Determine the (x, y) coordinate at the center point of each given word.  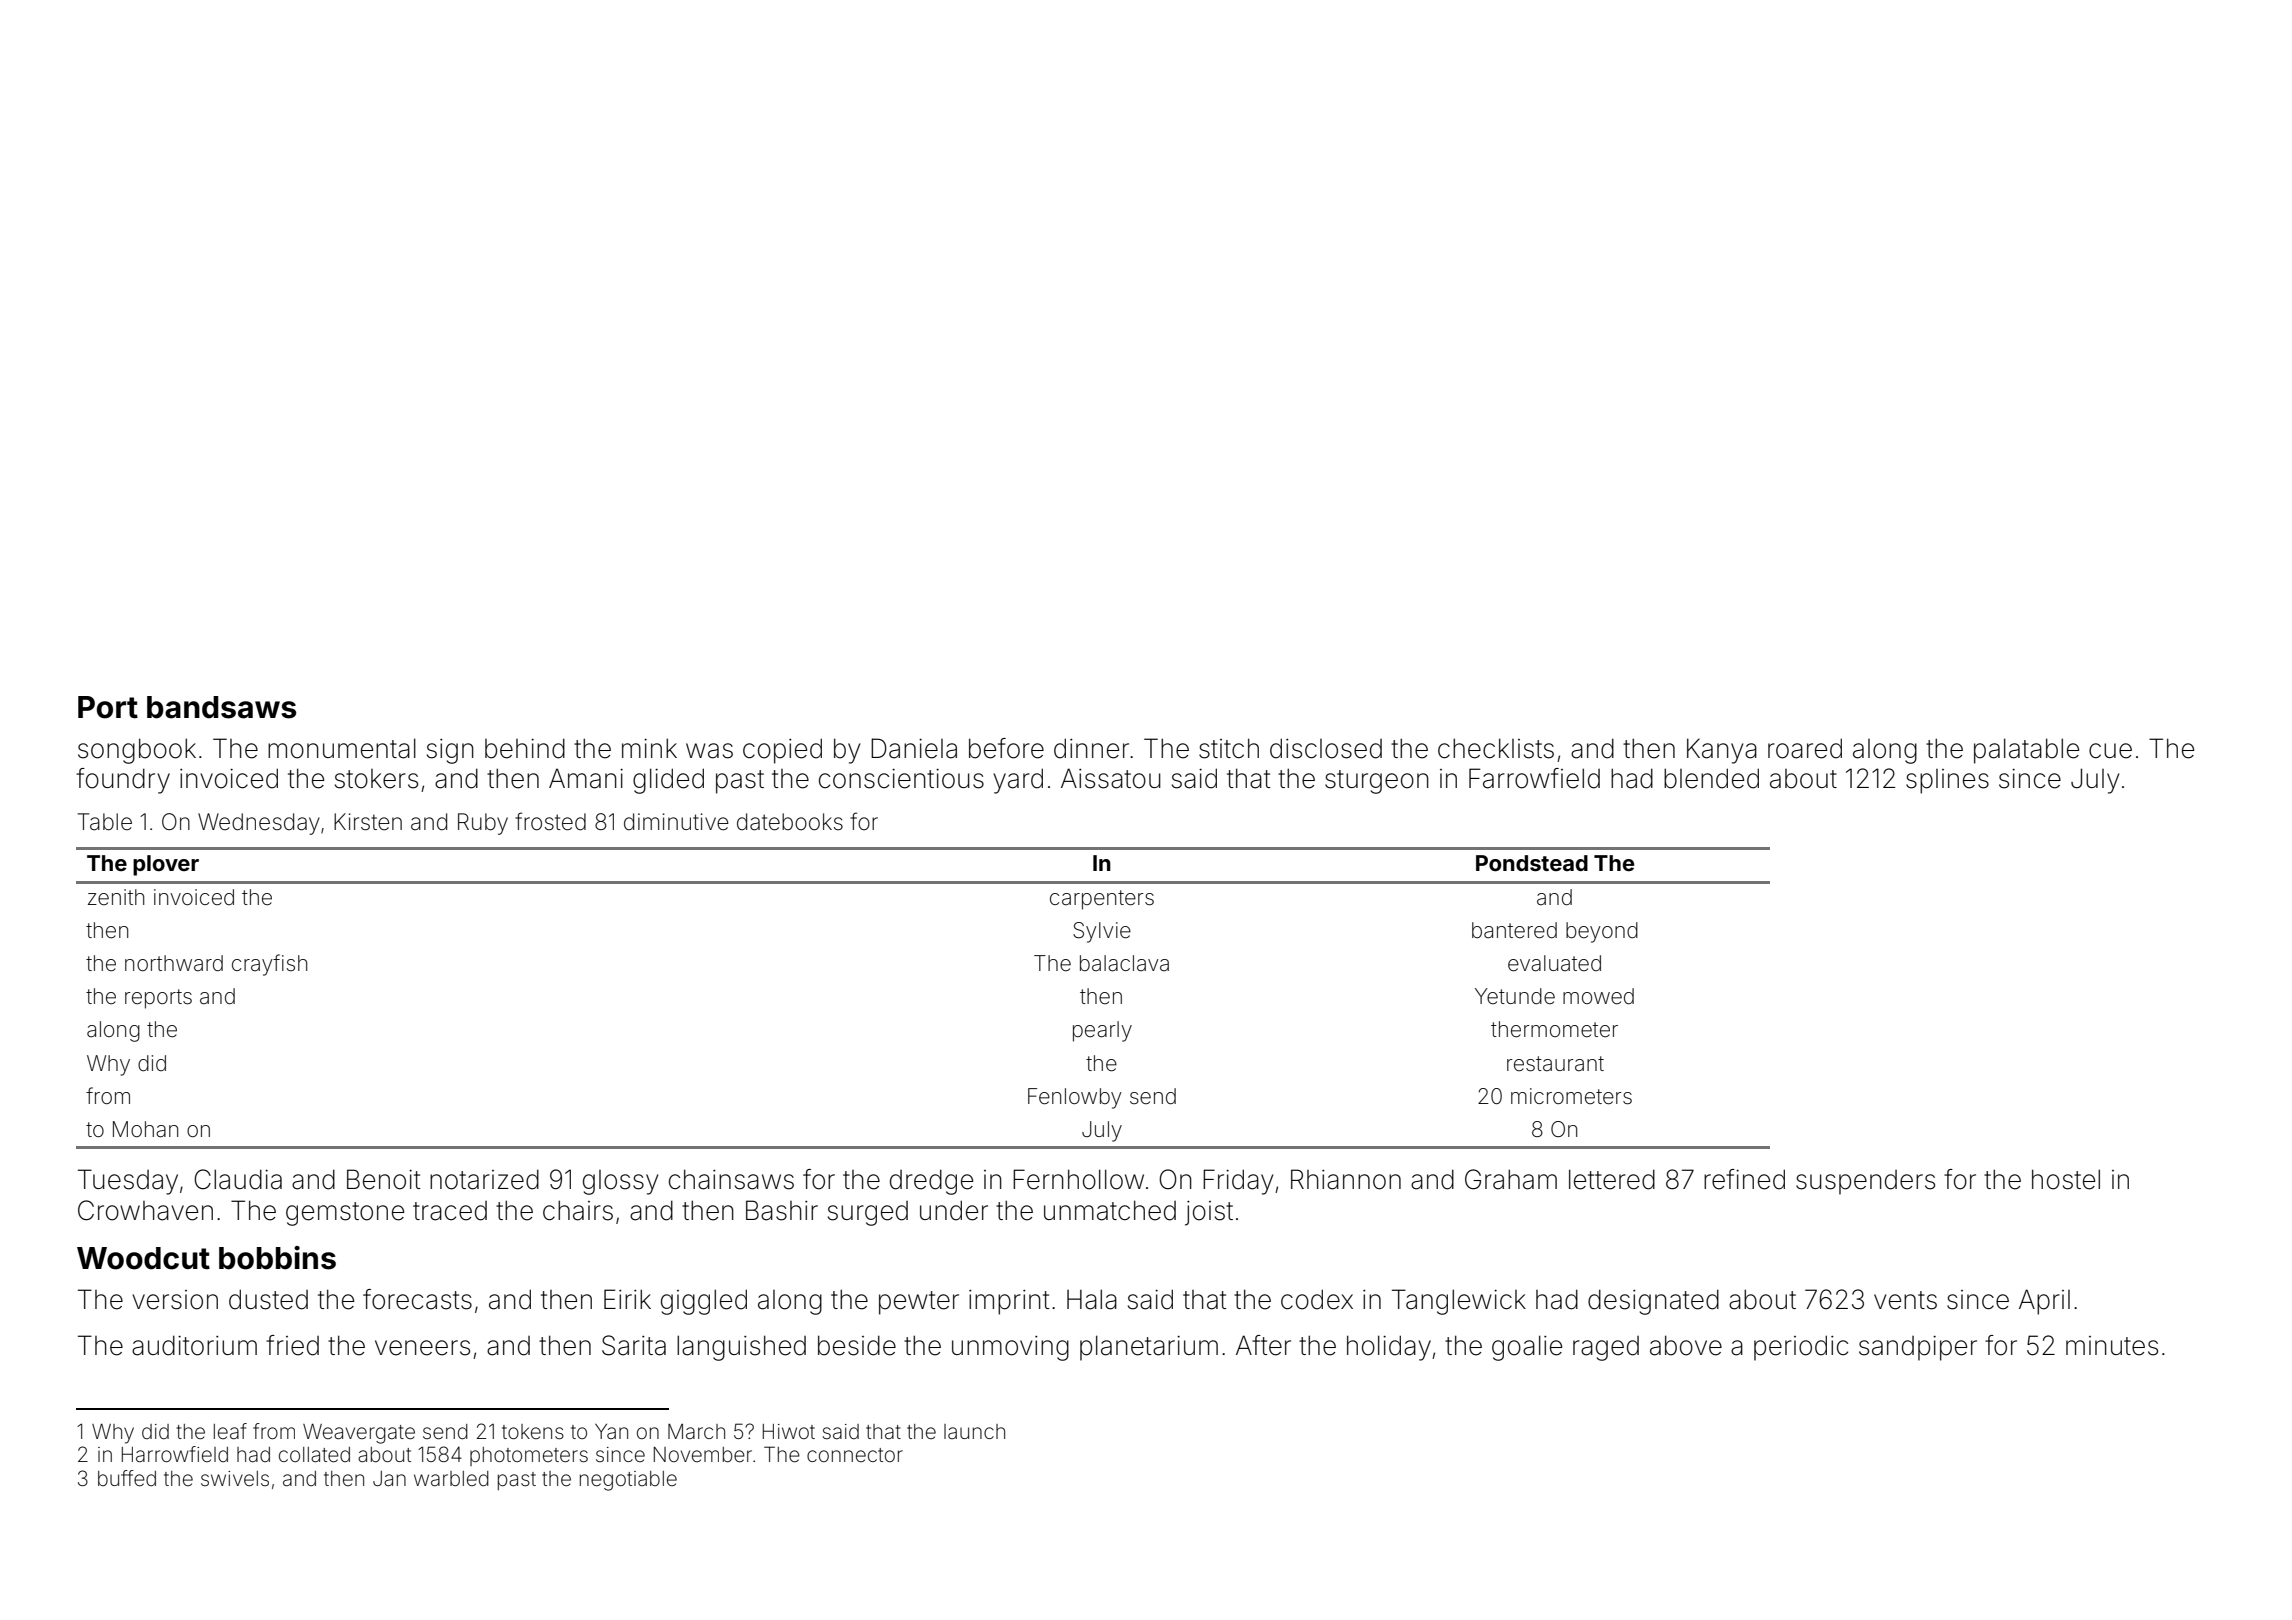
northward (174, 963)
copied (782, 751)
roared (1805, 748)
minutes (2112, 1346)
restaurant (1555, 1064)
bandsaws (221, 707)
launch (974, 1431)
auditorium (194, 1345)
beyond (1602, 932)
